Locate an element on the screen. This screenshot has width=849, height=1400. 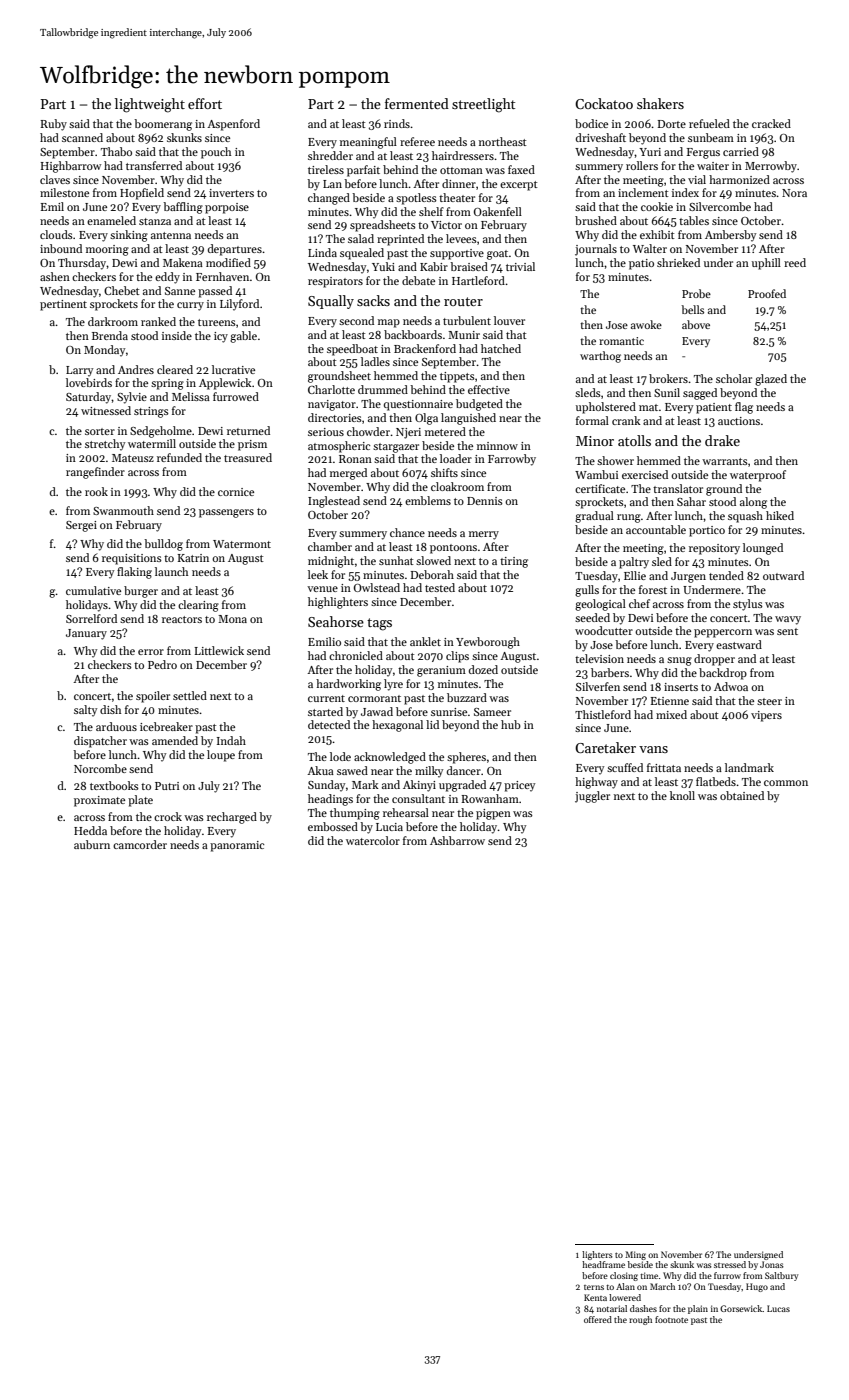
waterproof is located at coordinates (758, 476).
